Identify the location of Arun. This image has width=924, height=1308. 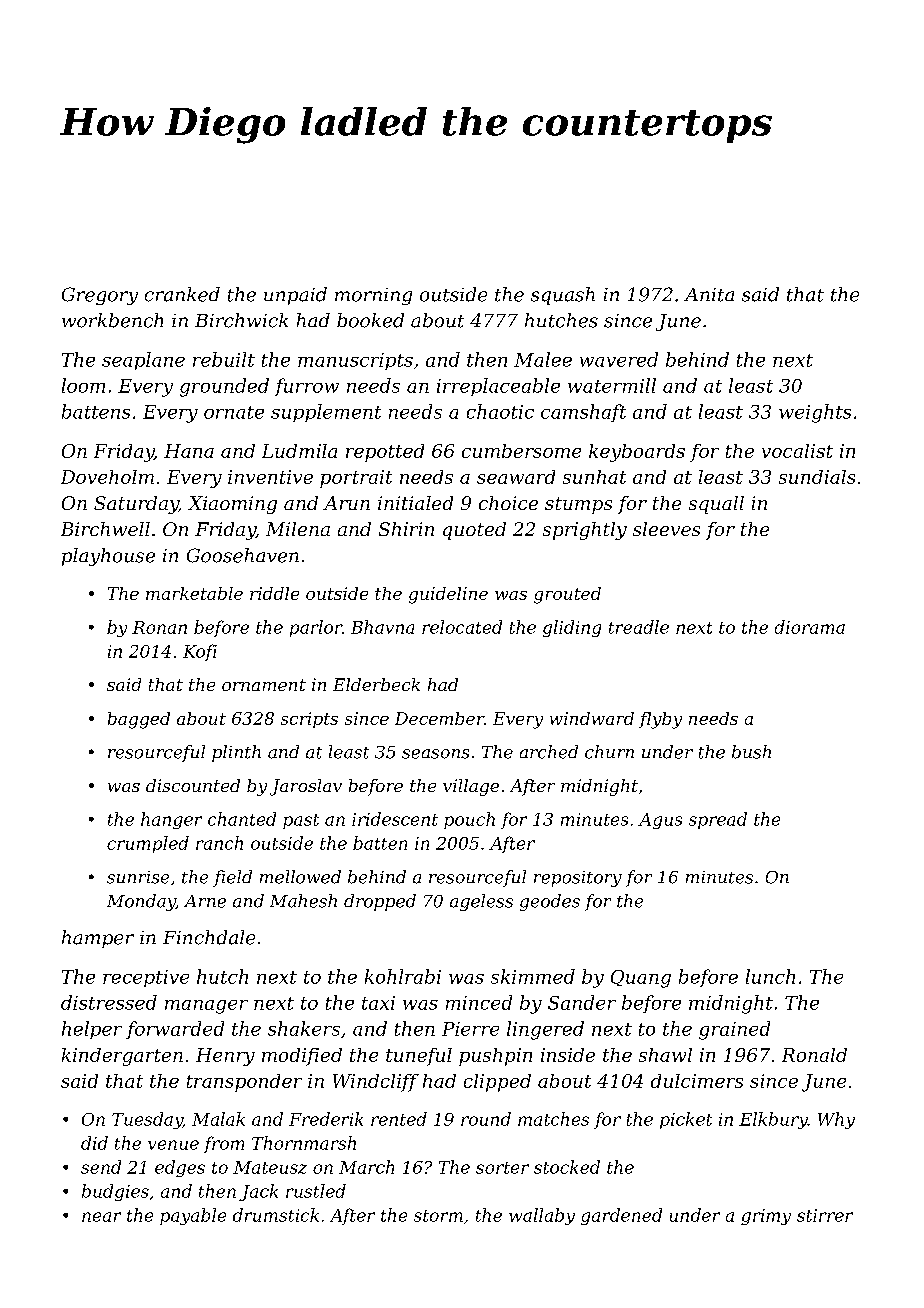
(346, 503).
